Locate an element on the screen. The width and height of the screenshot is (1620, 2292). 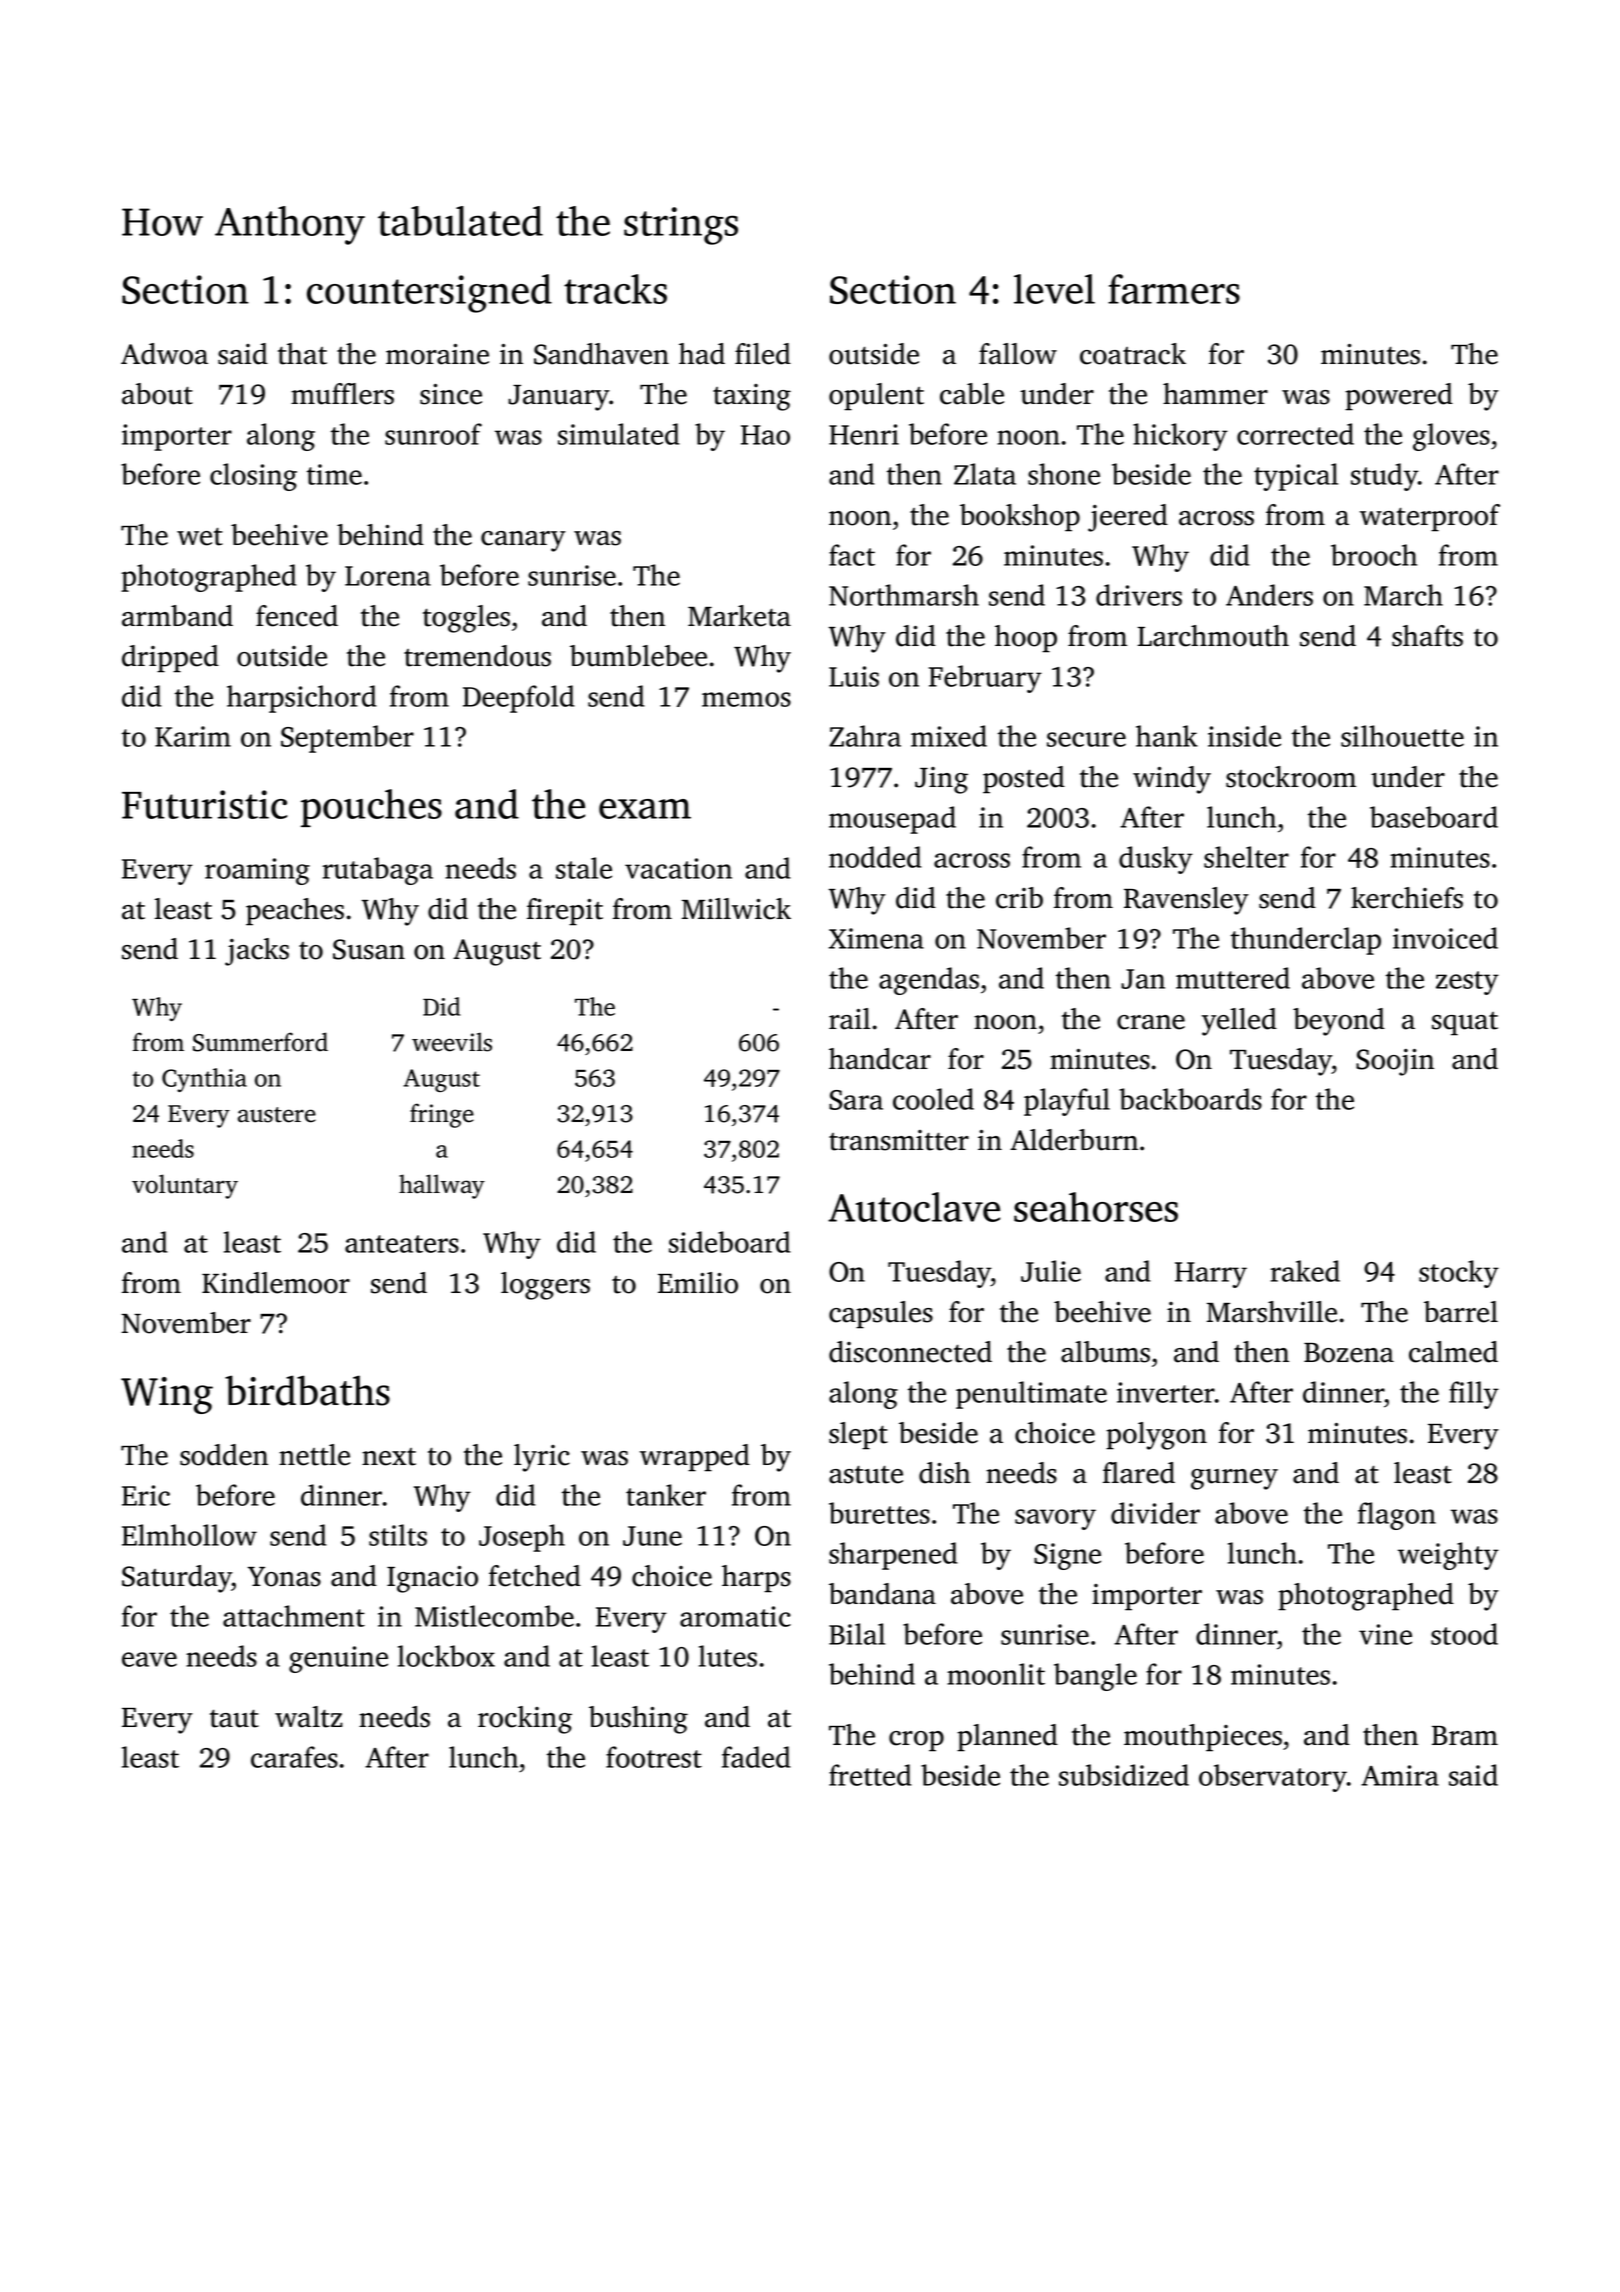
Adwoa is located at coordinates (164, 354).
